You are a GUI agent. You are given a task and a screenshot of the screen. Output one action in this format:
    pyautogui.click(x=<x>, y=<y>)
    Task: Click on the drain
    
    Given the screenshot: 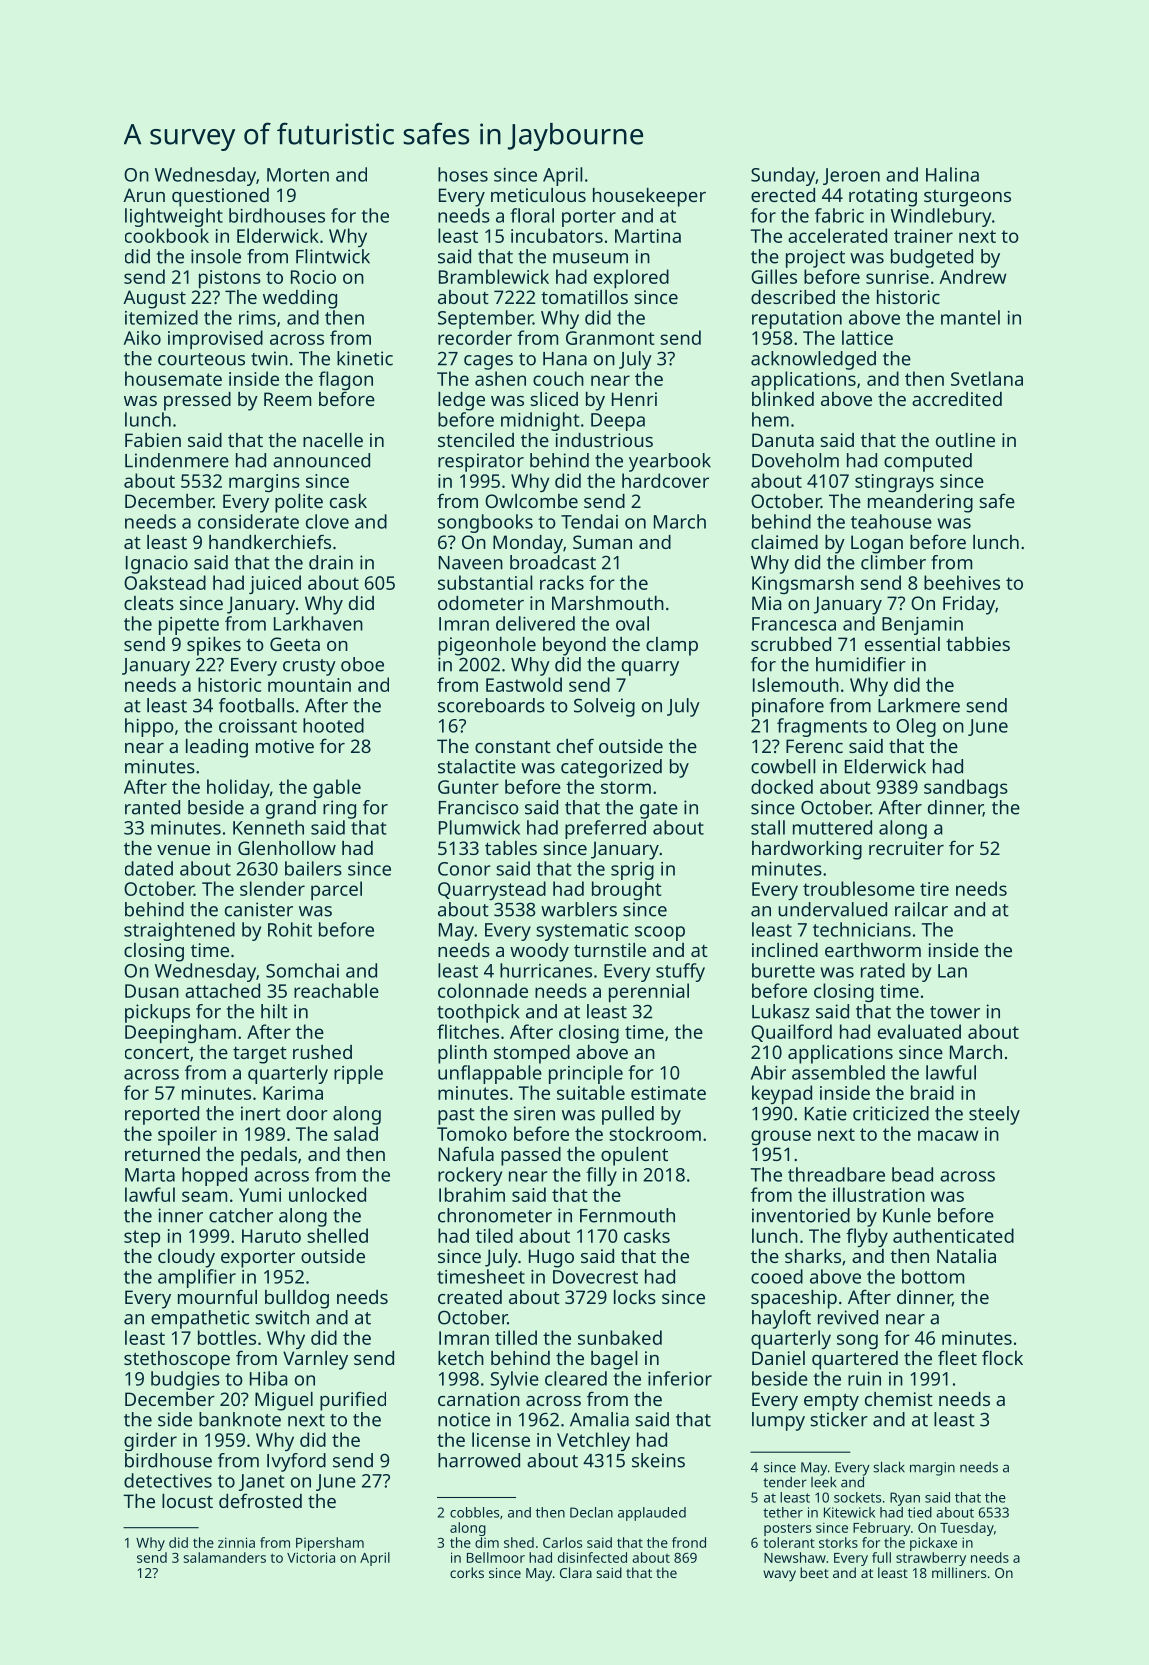 What is the action you would take?
    pyautogui.click(x=331, y=562)
